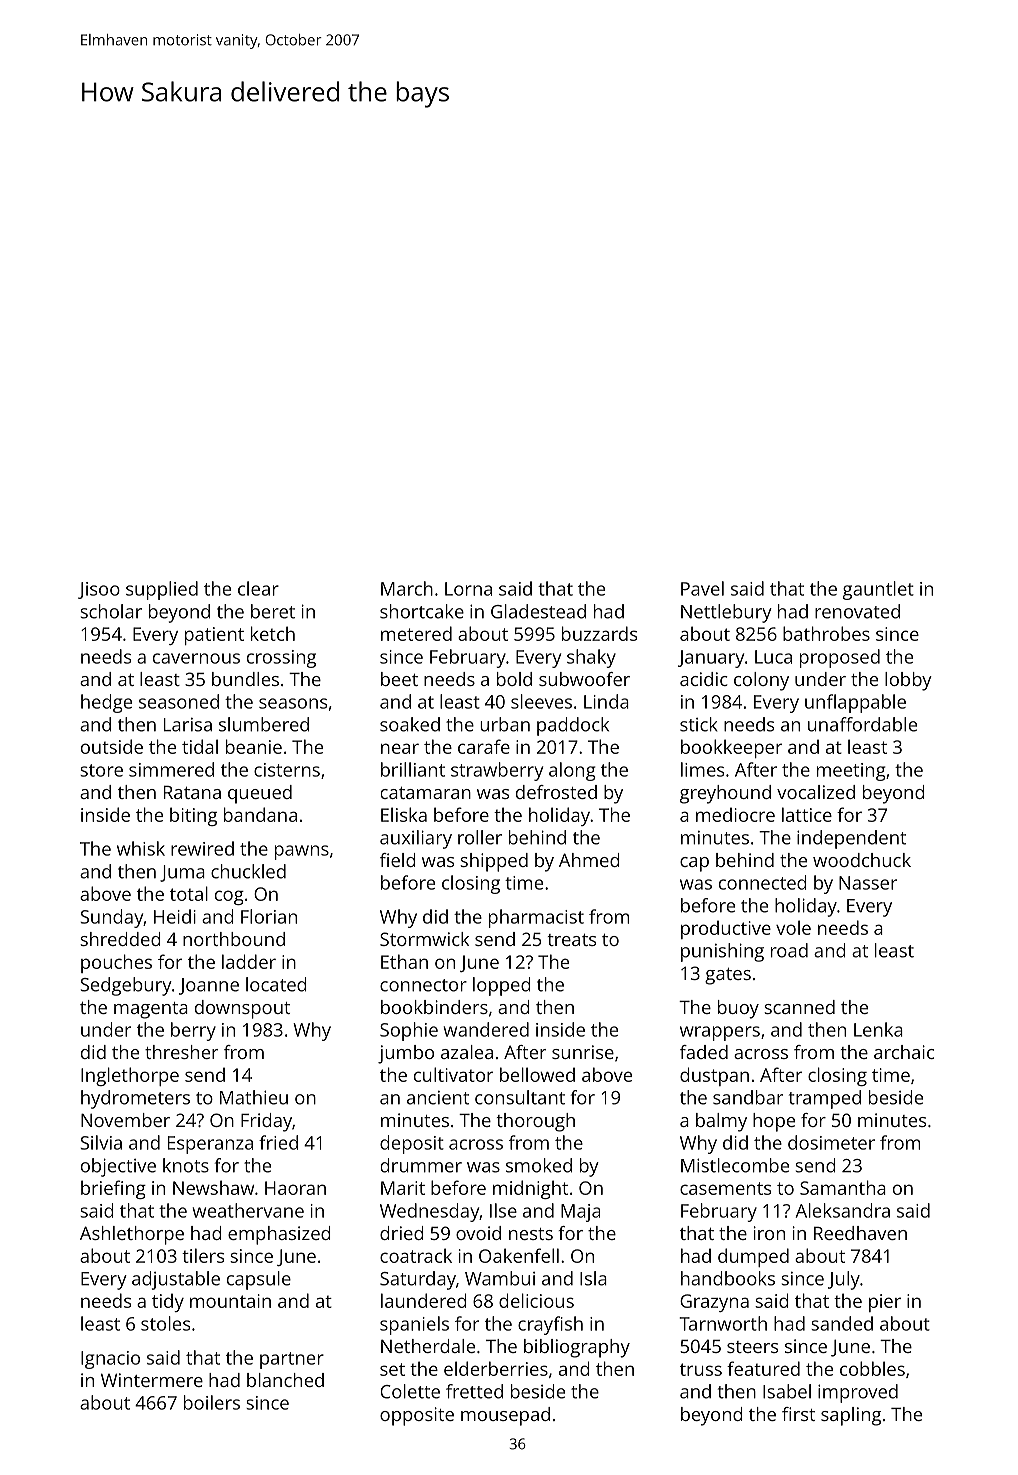 This screenshot has height=1475, width=1018. What do you see at coordinates (101, 770) in the screenshot?
I see `store` at bounding box center [101, 770].
